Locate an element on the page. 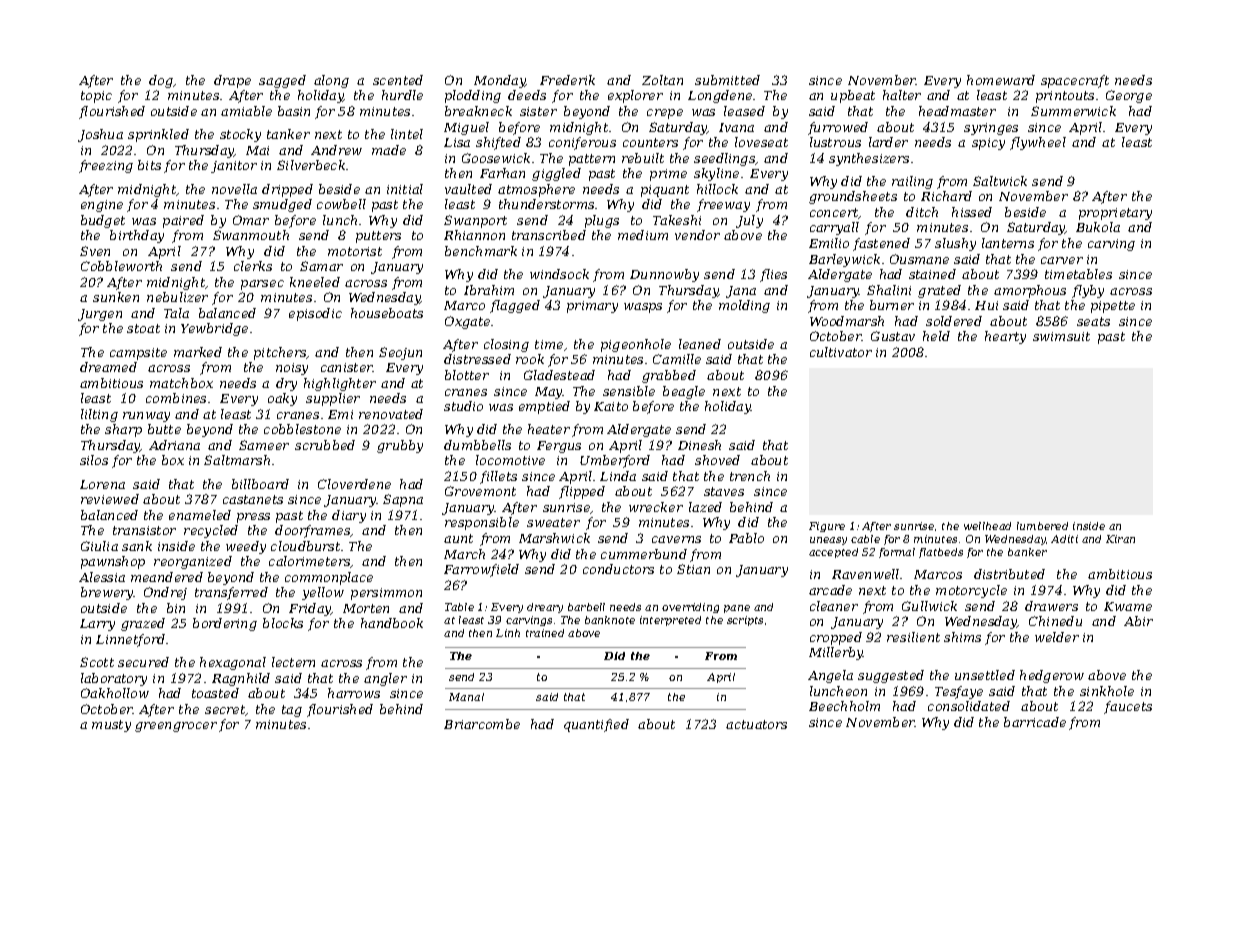 The height and width of the image is (952, 1233). spicy is located at coordinates (988, 144).
